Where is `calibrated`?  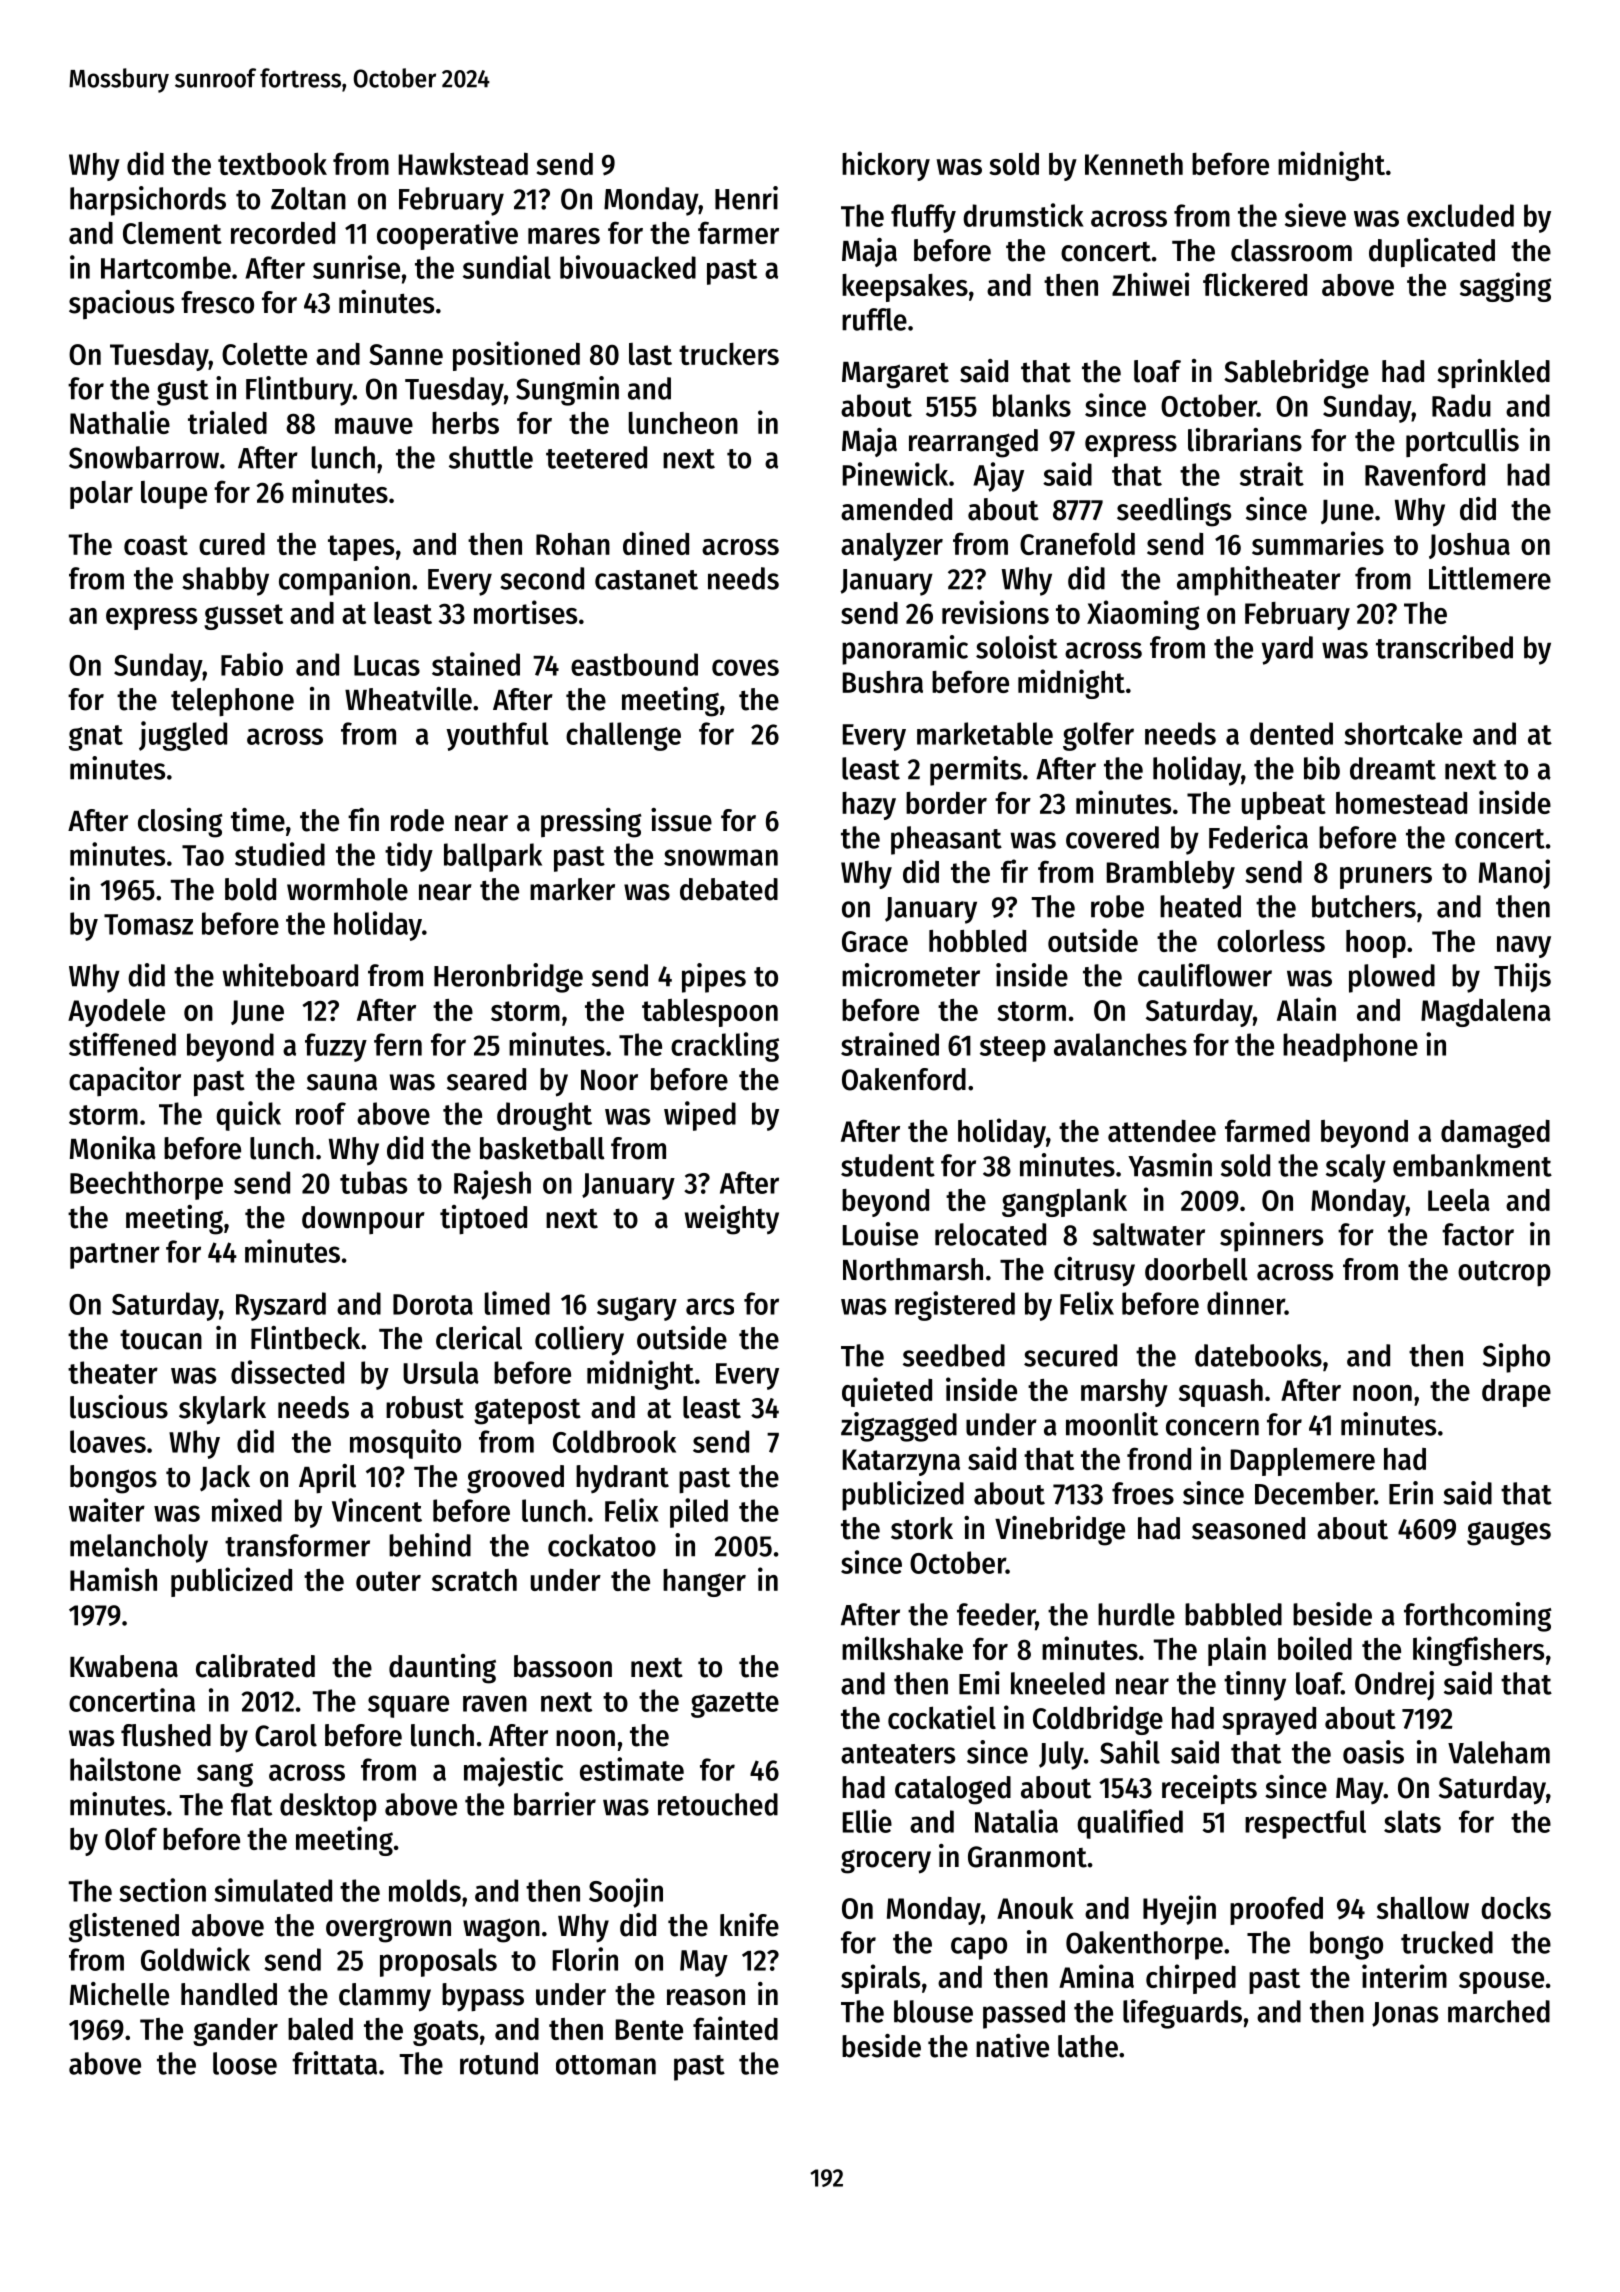
calibrated is located at coordinates (255, 1666).
